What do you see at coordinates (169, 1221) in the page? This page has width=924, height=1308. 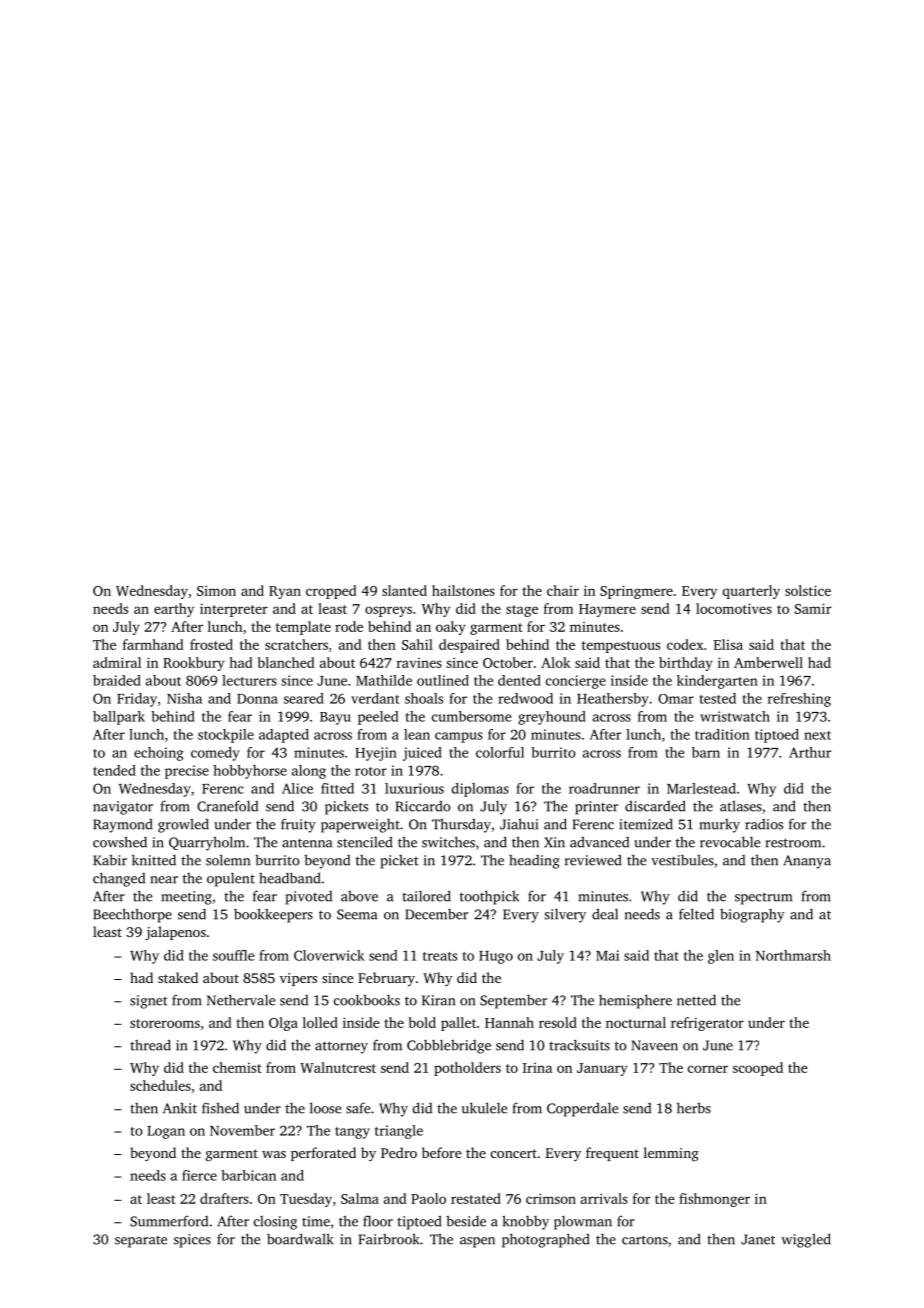 I see `Summerford` at bounding box center [169, 1221].
